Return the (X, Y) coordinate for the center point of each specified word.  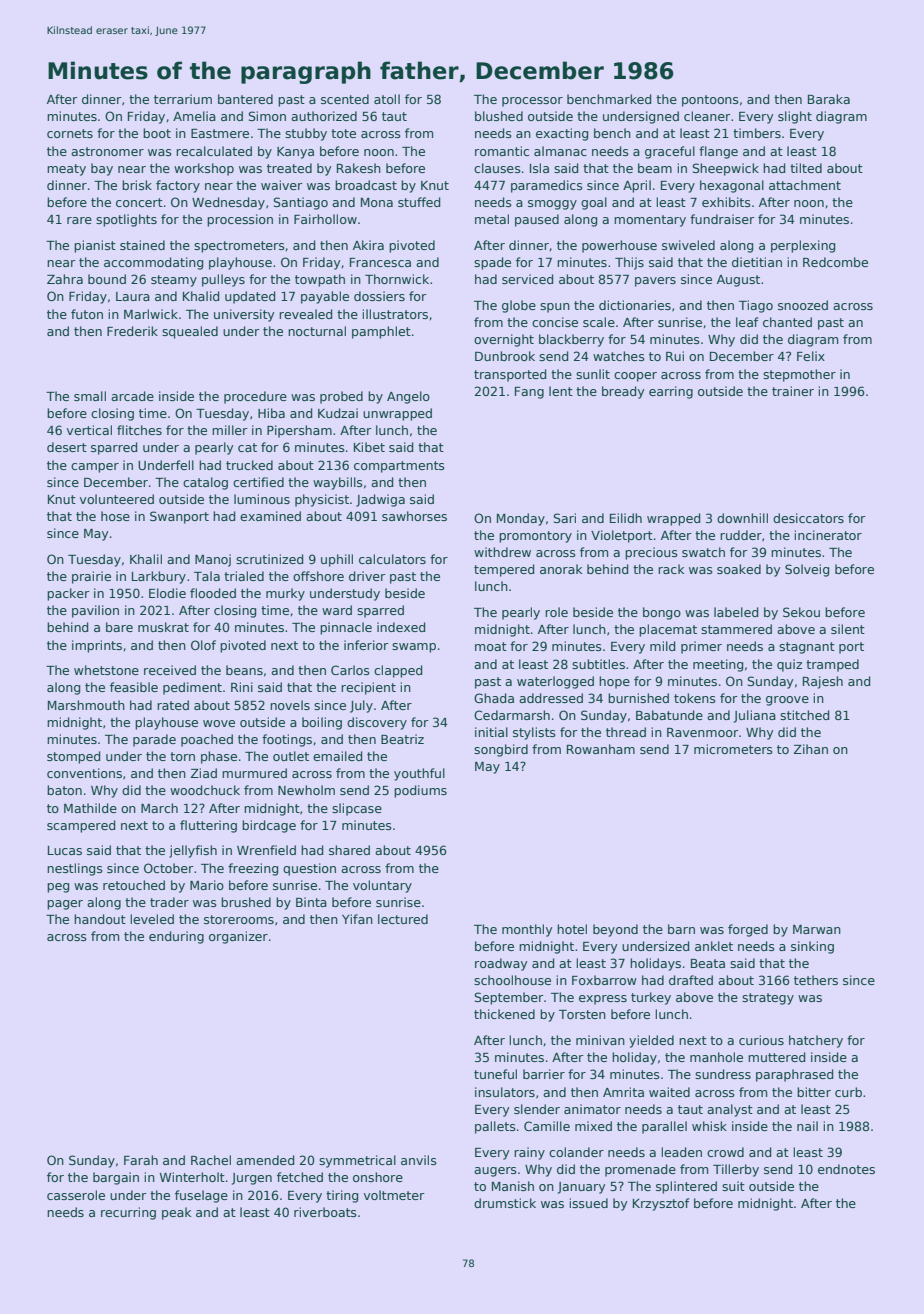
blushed (499, 116)
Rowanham (601, 749)
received (170, 670)
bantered (245, 99)
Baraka (829, 99)
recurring (128, 1213)
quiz (789, 665)
